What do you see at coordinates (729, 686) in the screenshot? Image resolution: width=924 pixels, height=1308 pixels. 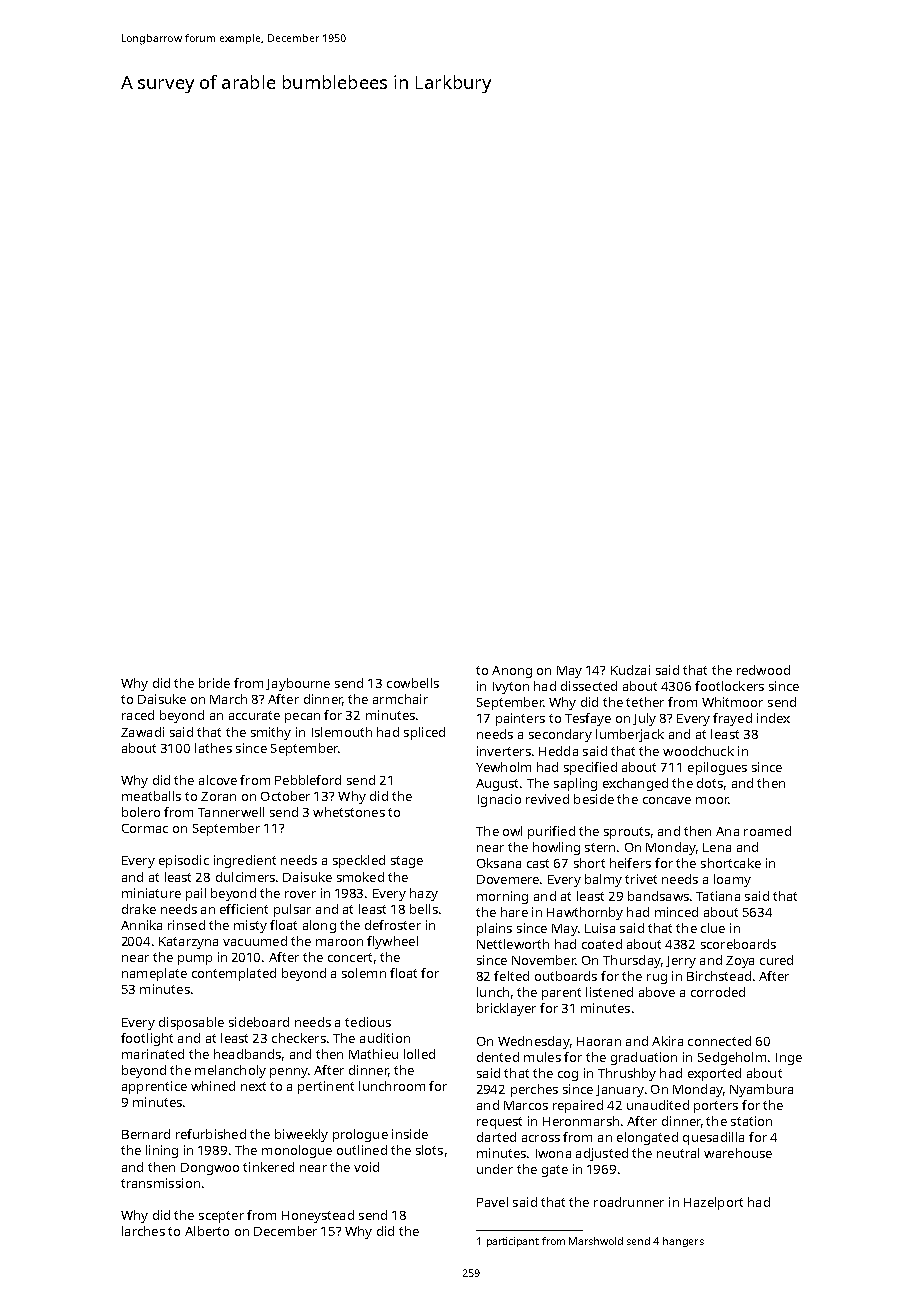 I see `footlockers` at bounding box center [729, 686].
